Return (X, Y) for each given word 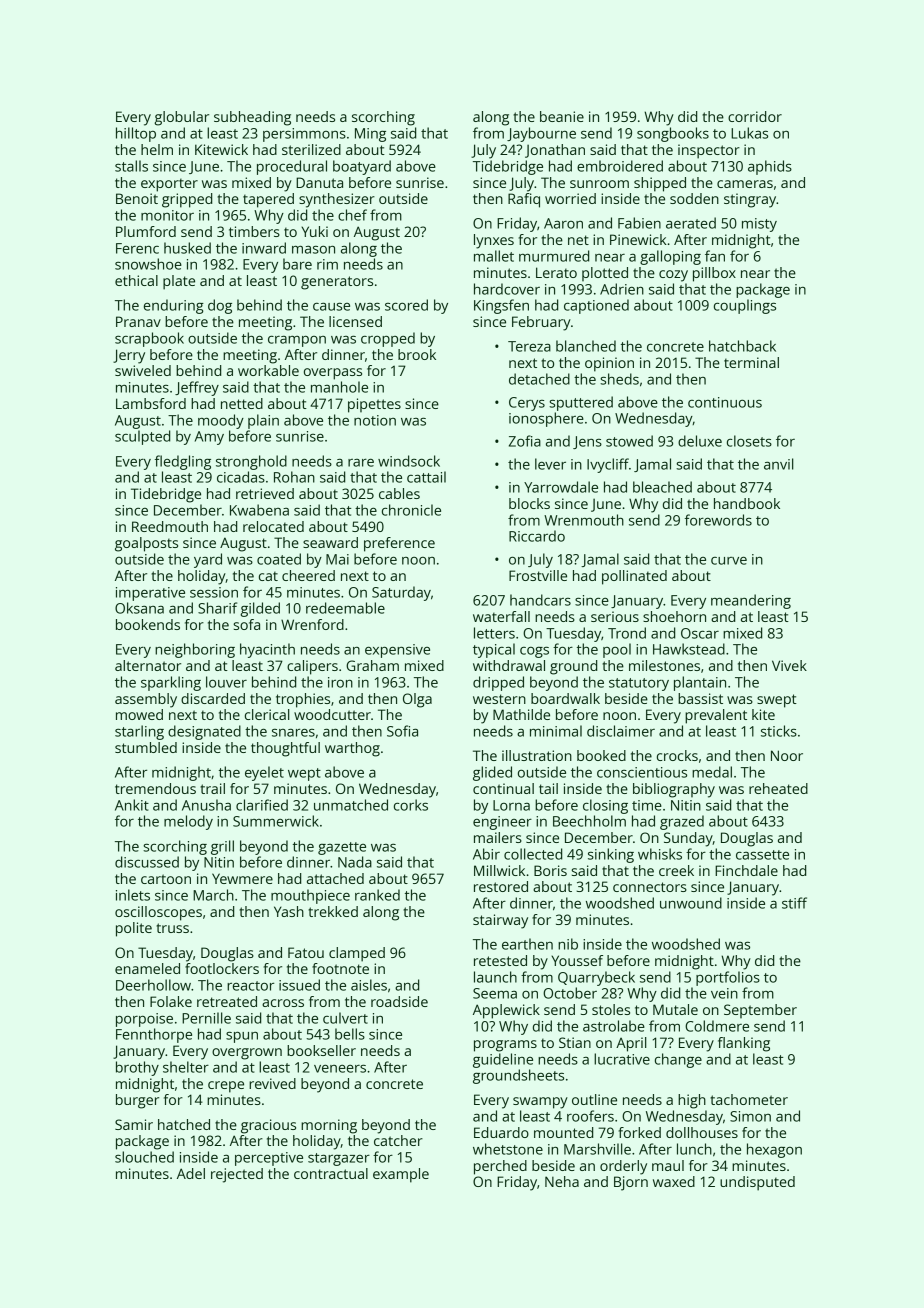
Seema (495, 993)
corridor (755, 116)
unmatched (351, 805)
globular (181, 118)
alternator (148, 665)
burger (137, 1101)
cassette (762, 855)
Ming (370, 135)
